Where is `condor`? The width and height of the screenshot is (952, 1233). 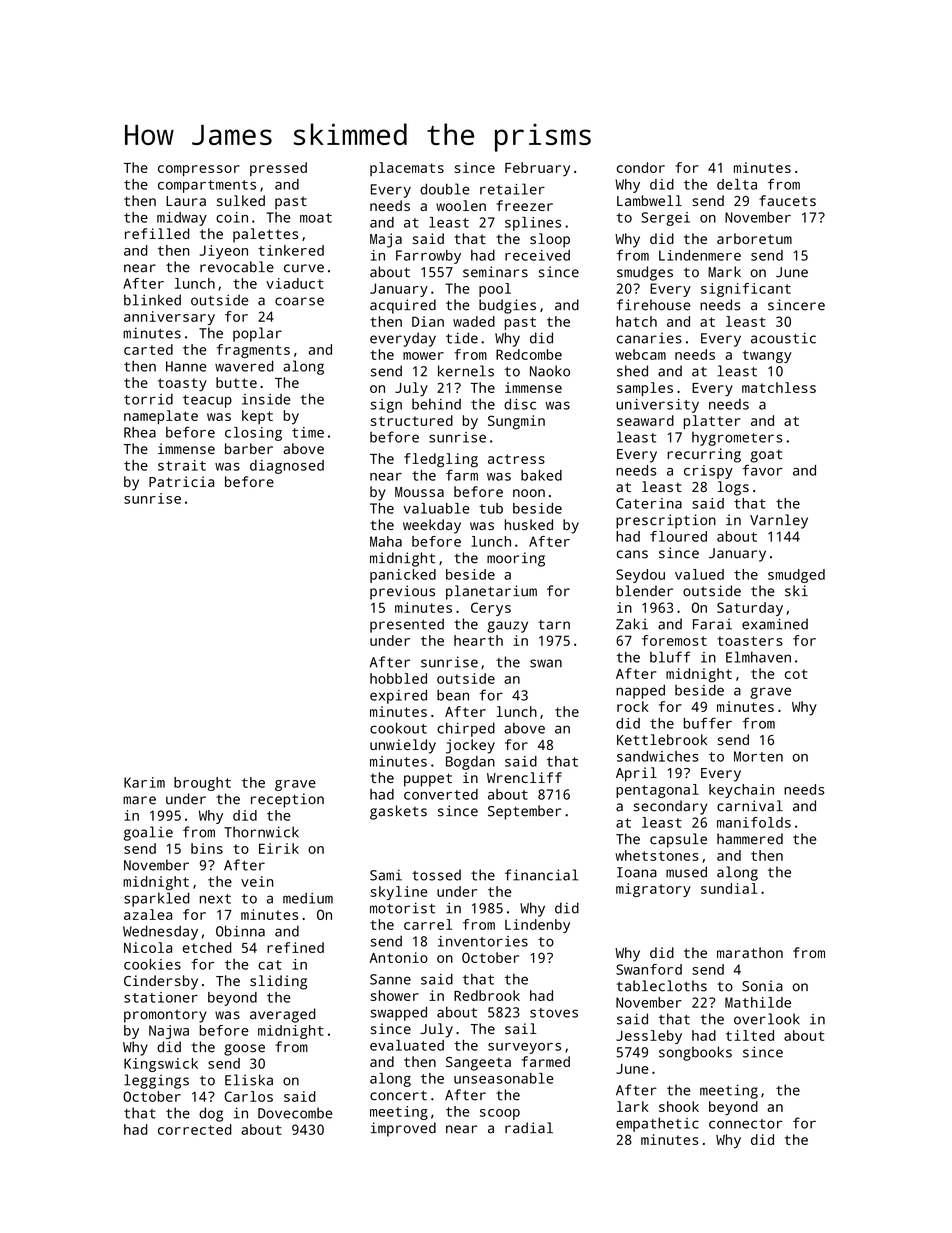 condor is located at coordinates (641, 167).
